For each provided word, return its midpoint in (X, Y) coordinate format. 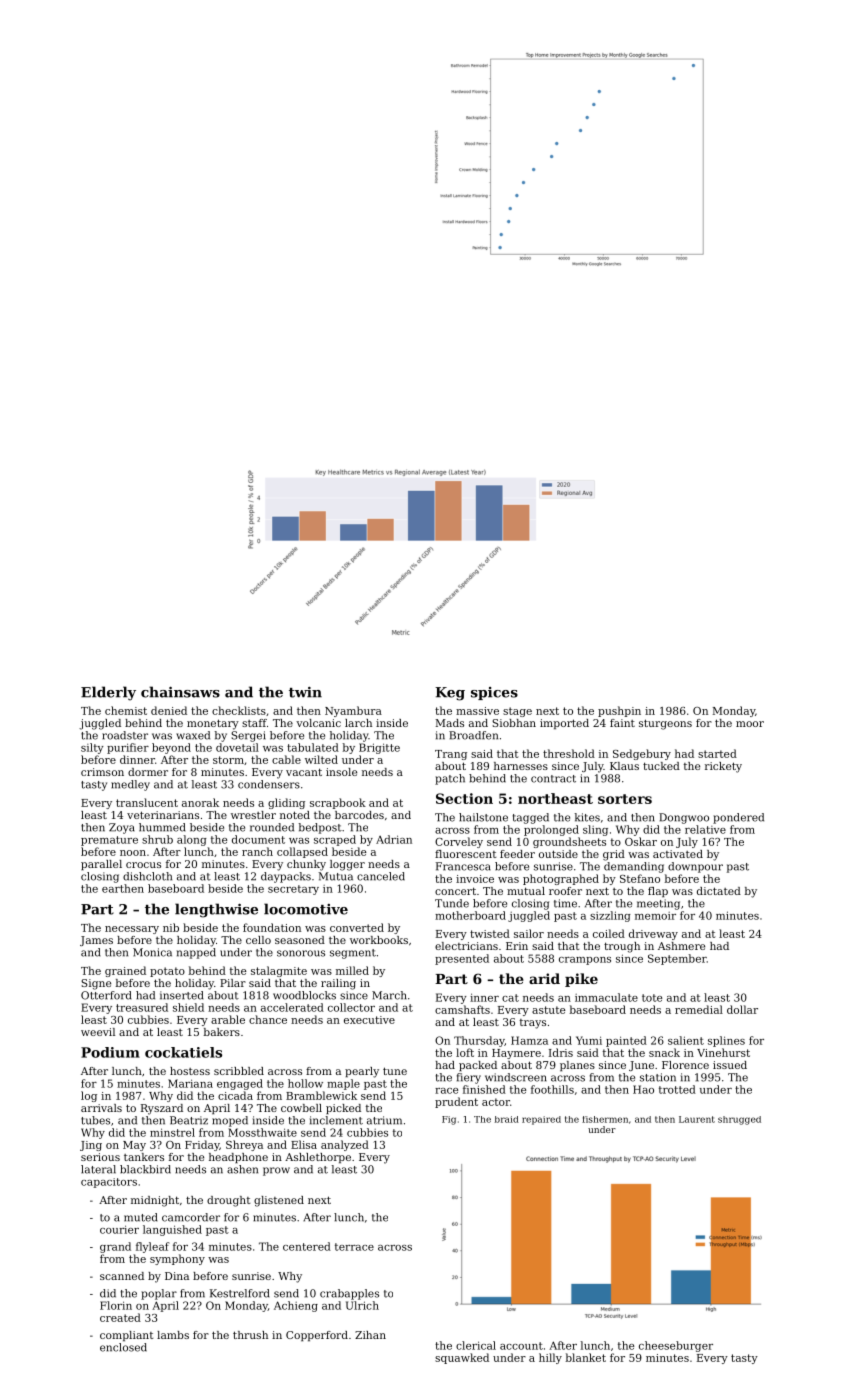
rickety (723, 767)
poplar (159, 1294)
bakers (222, 1032)
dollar (742, 1009)
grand (115, 1247)
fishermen (605, 1119)
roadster (125, 735)
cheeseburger (676, 1346)
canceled (381, 876)
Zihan (370, 1335)
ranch (257, 851)
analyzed (345, 1145)
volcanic (318, 723)
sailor (529, 933)
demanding (634, 867)
